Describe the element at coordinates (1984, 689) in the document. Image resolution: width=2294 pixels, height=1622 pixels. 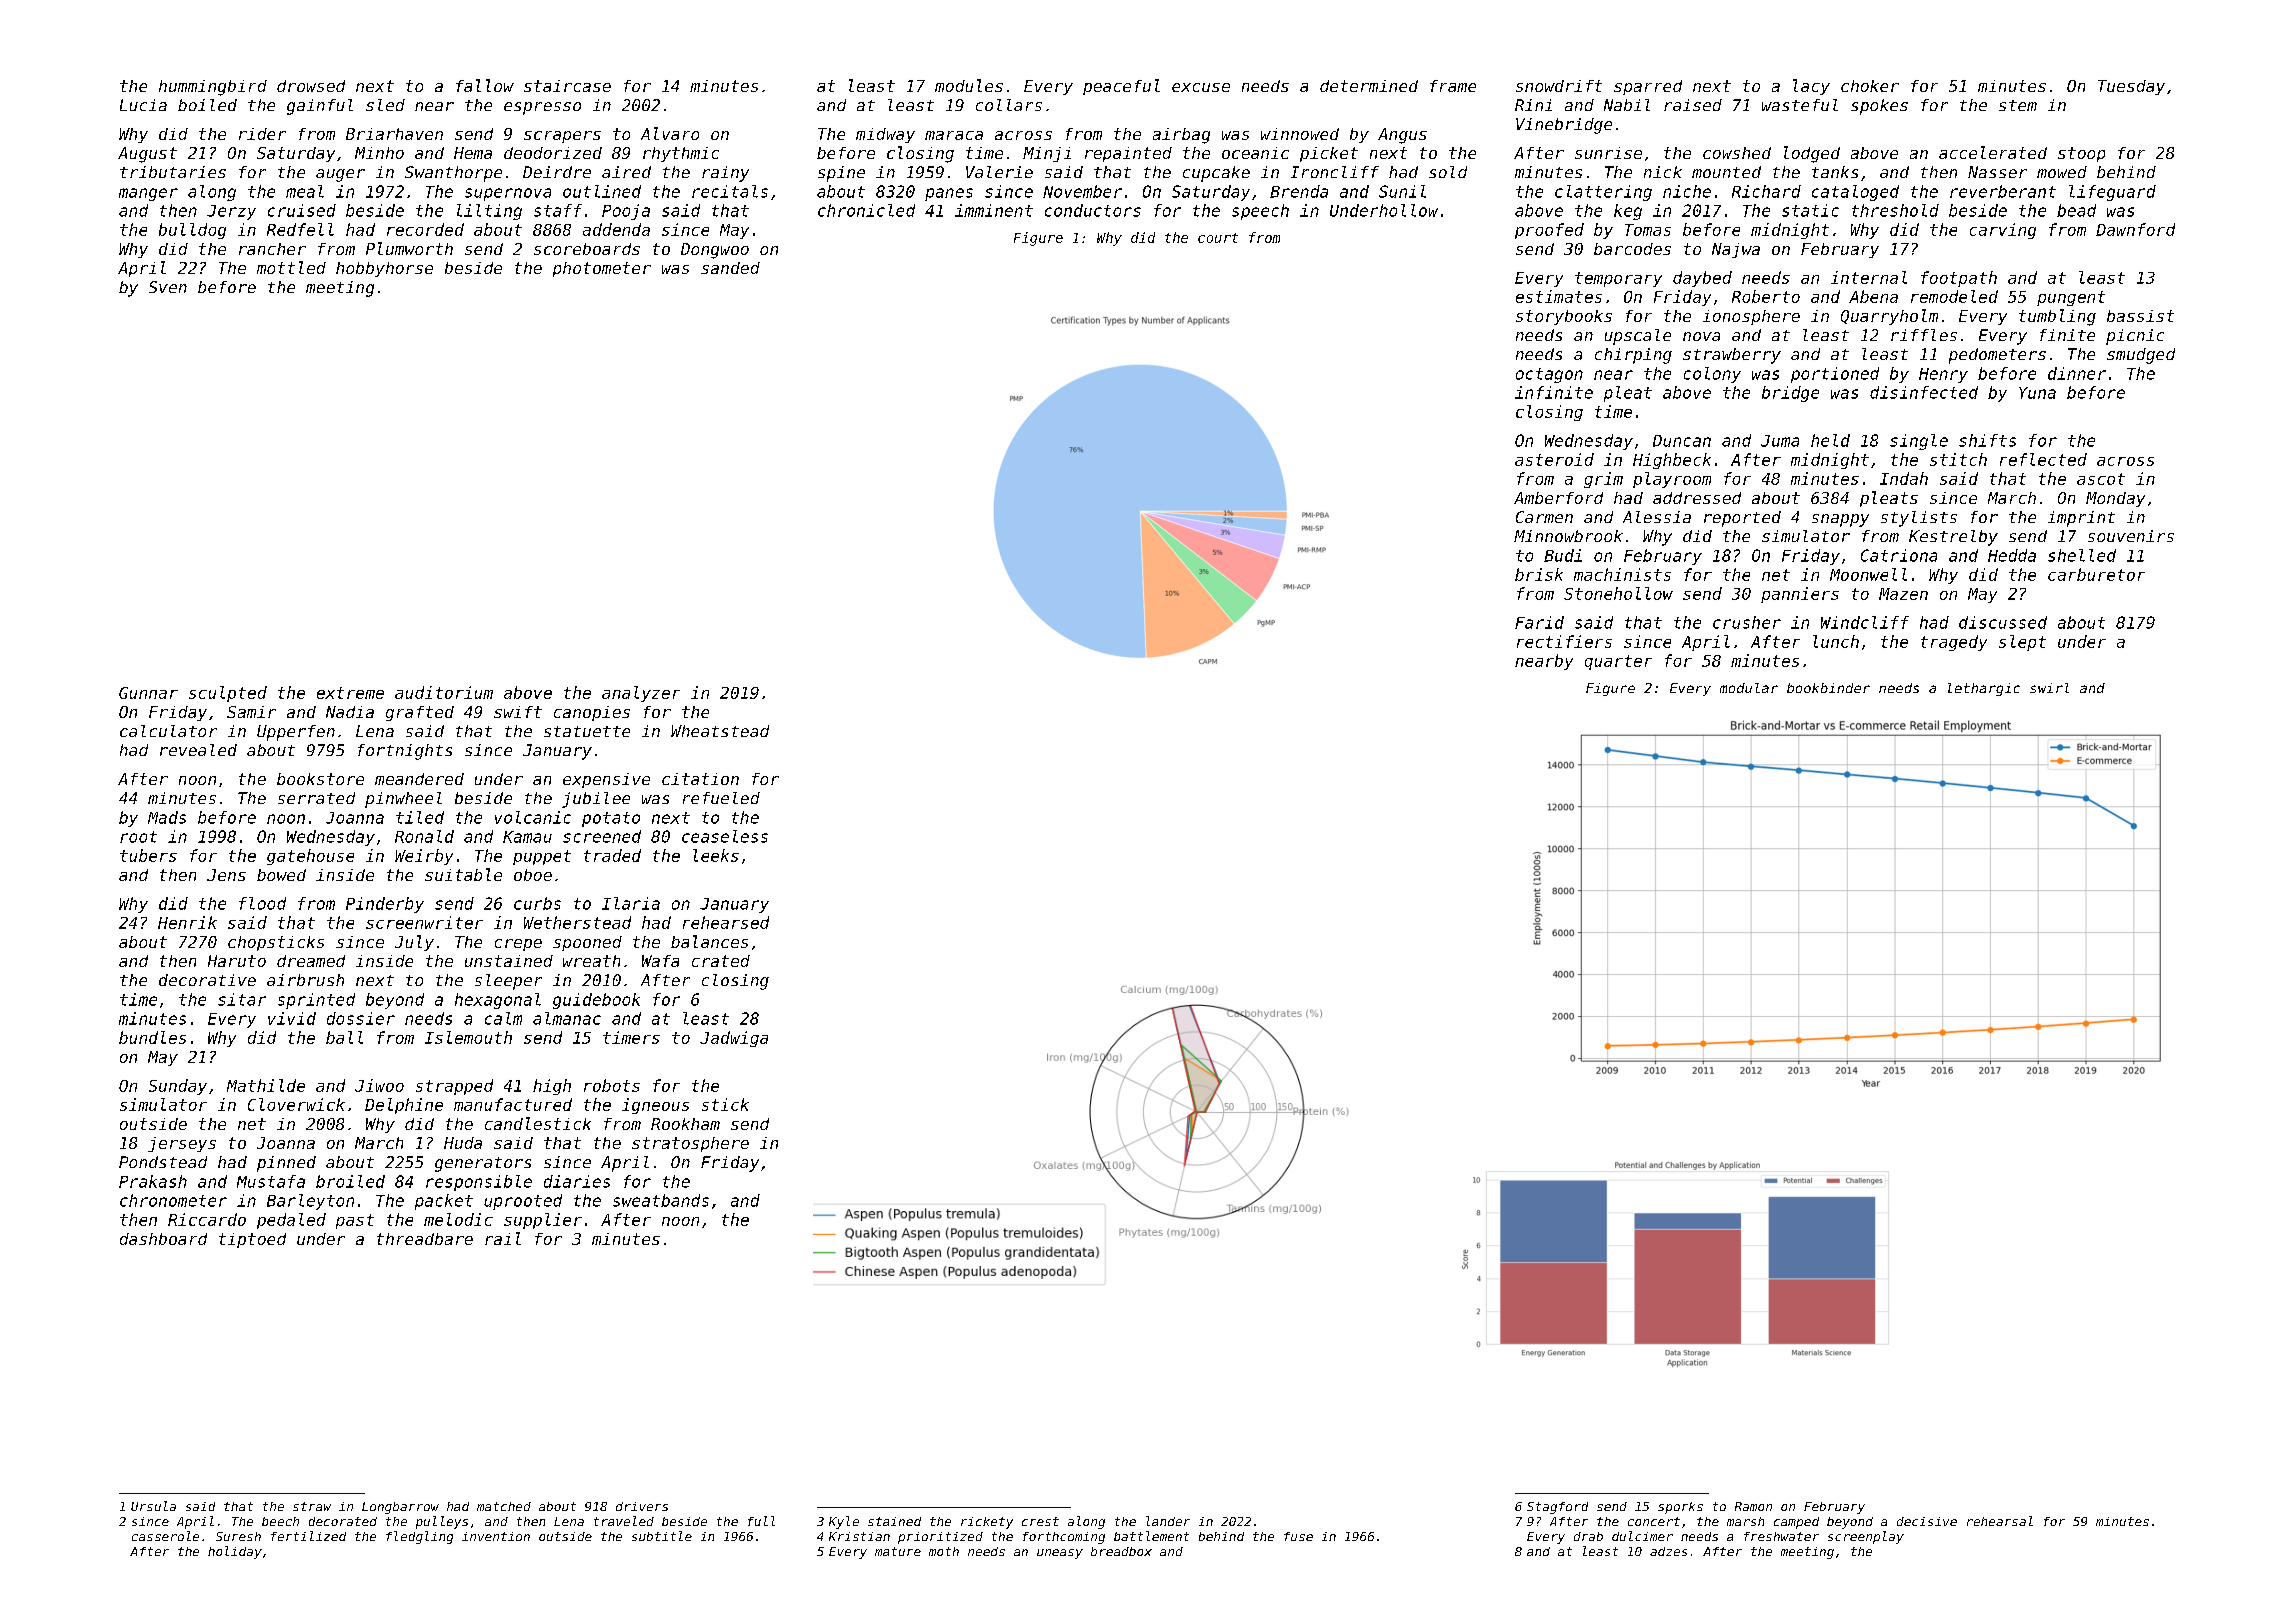
I see `lethargic` at that location.
